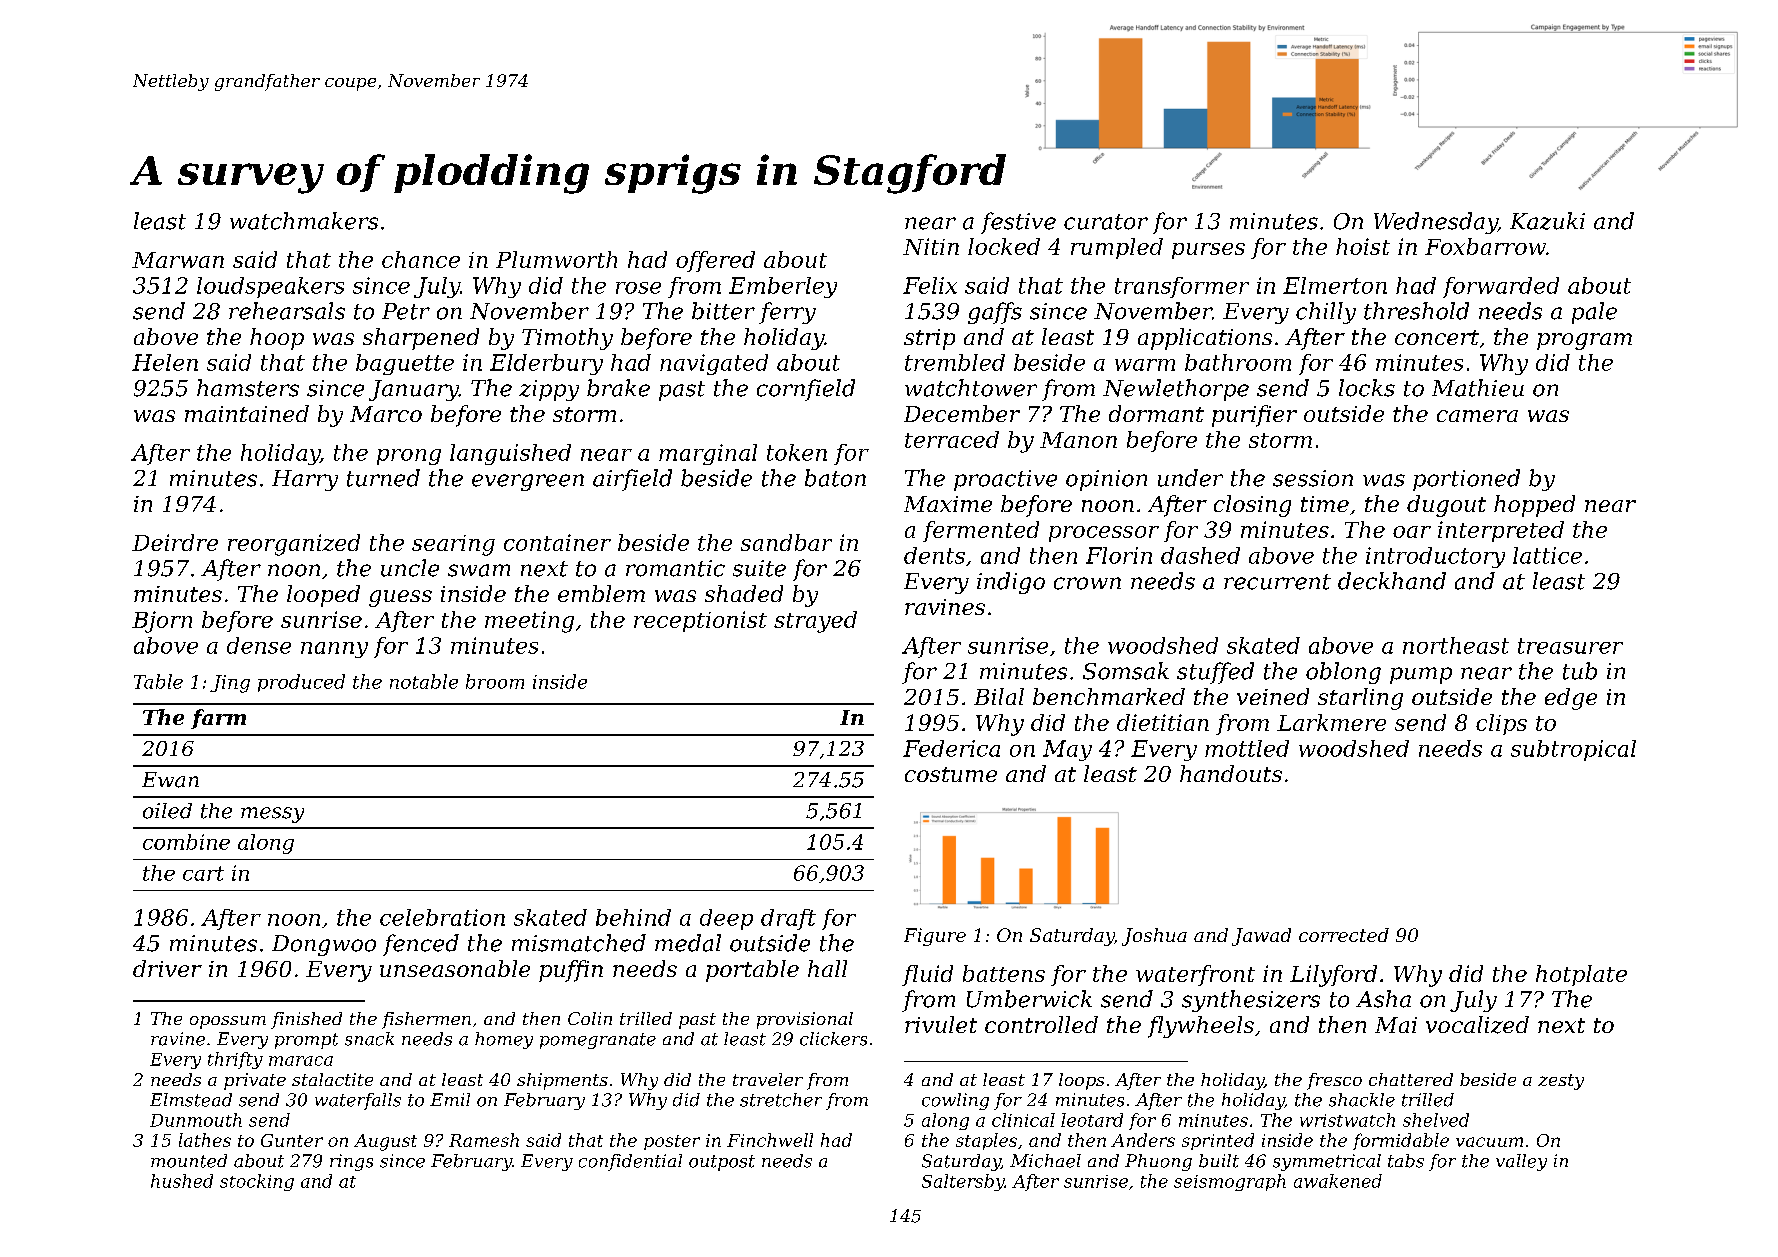 Image resolution: width=1778 pixels, height=1257 pixels. Describe the element at coordinates (951, 748) in the screenshot. I see `Federica` at that location.
